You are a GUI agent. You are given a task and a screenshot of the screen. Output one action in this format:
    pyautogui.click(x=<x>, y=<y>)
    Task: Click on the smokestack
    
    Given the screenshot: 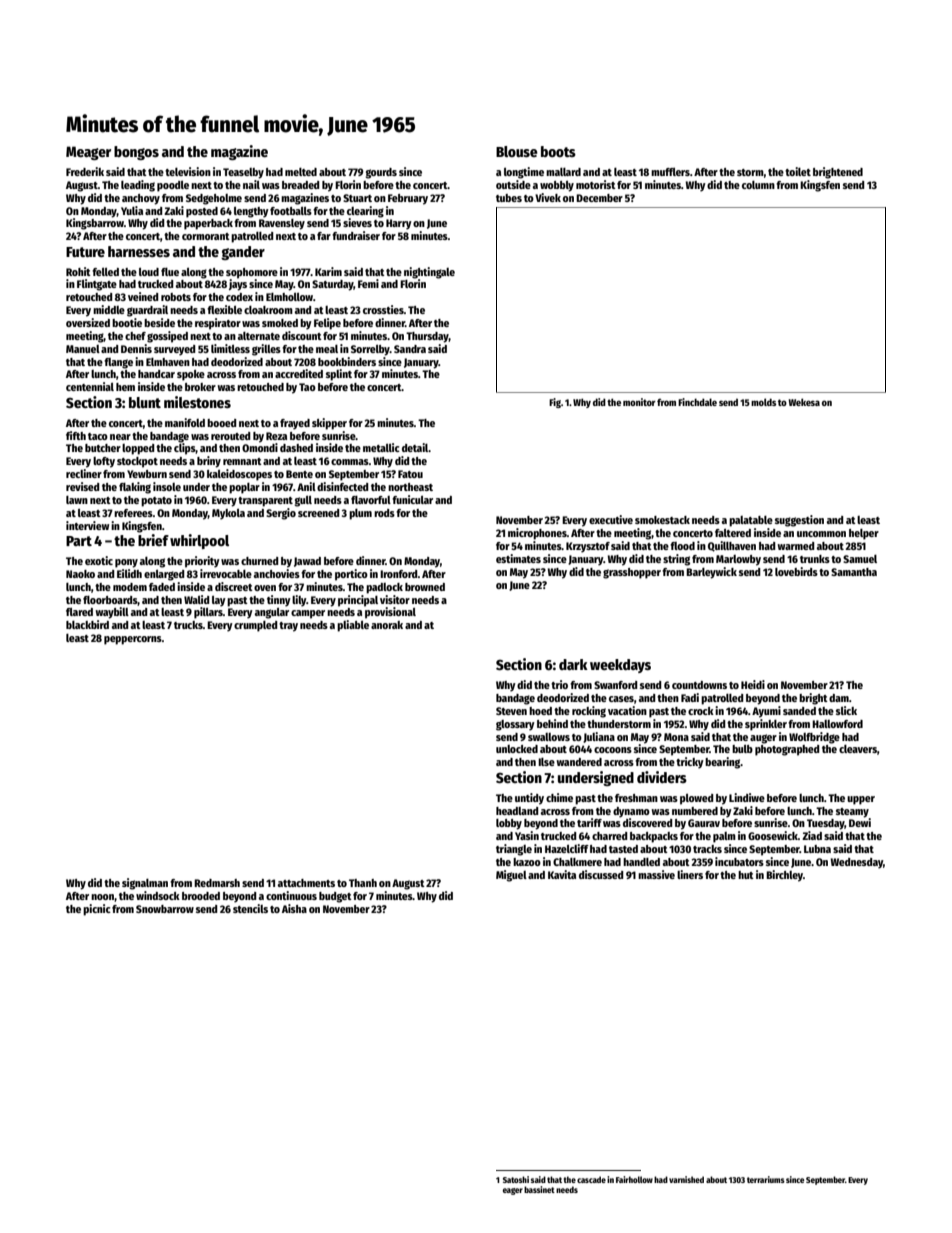 What is the action you would take?
    pyautogui.click(x=662, y=520)
